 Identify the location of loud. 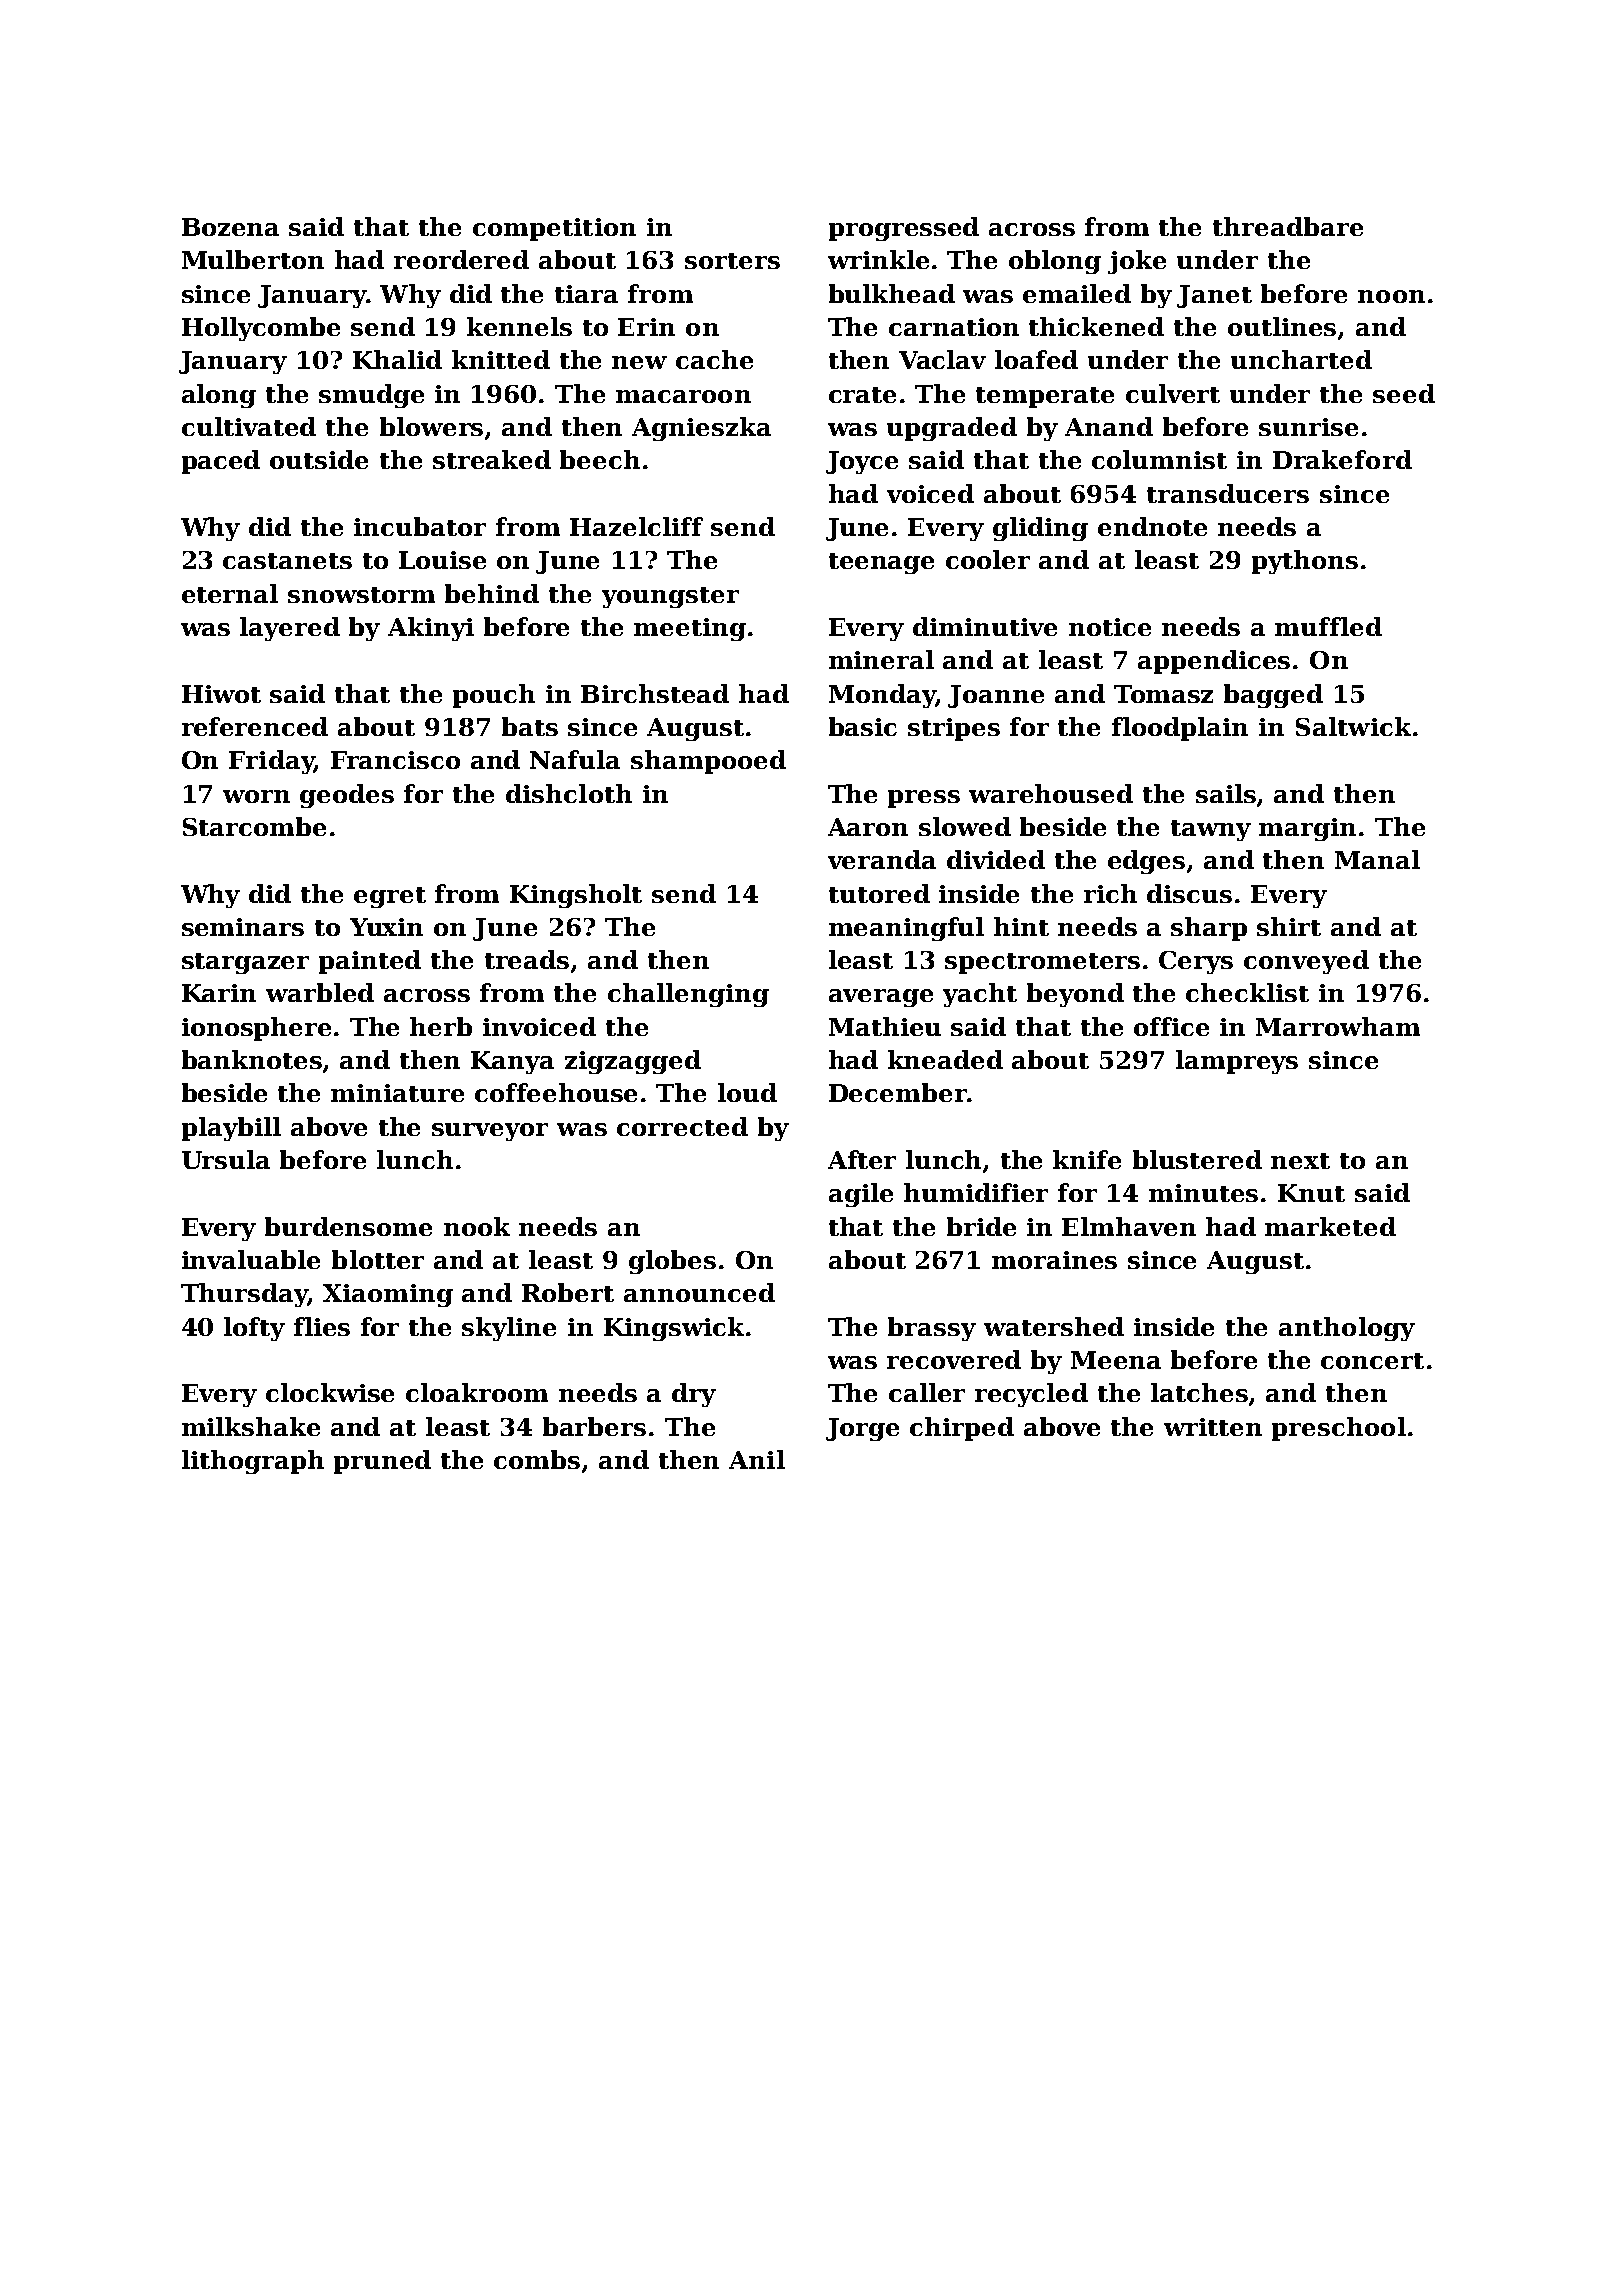
(747, 1092).
